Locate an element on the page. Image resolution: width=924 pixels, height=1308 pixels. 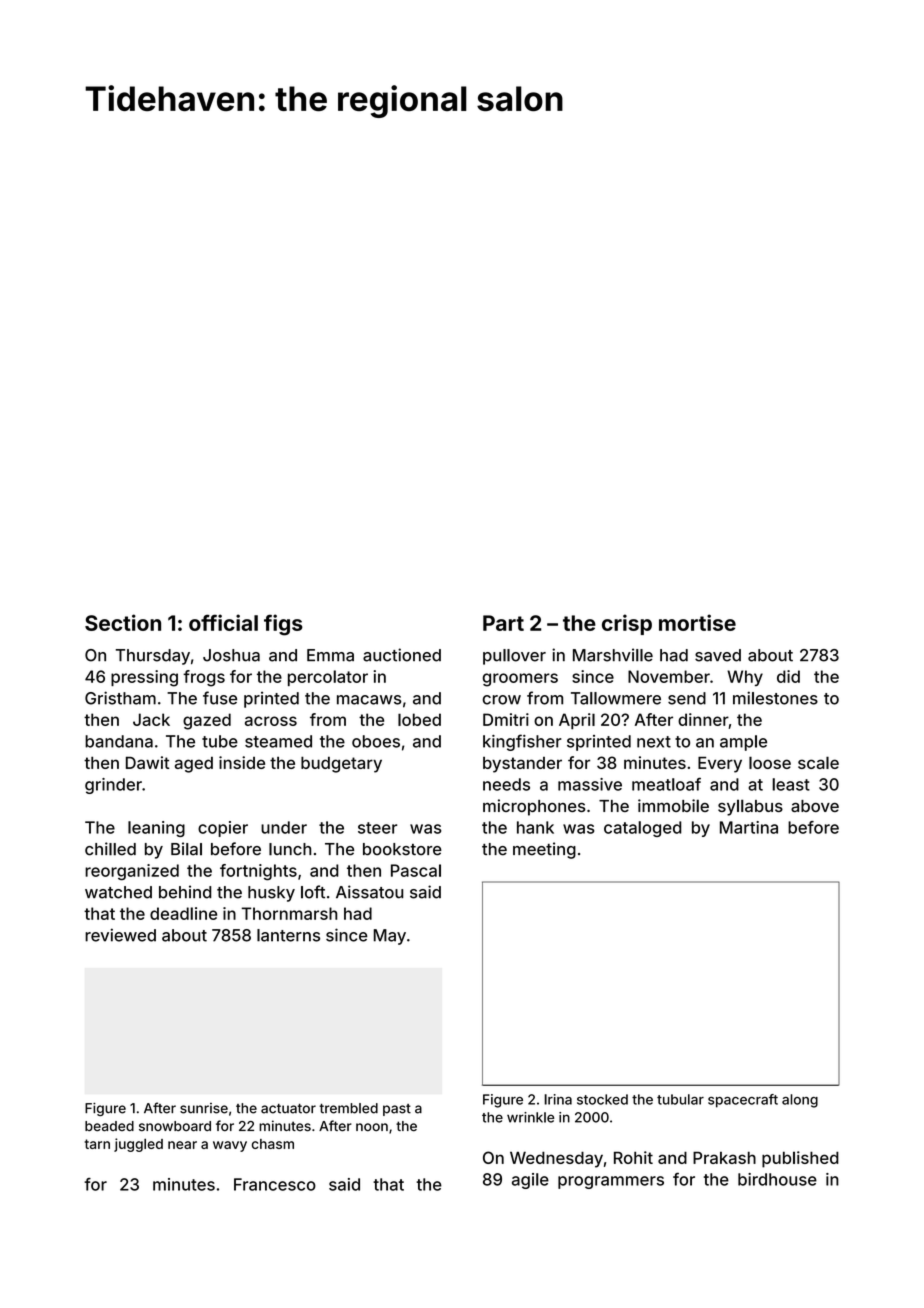
Thursday is located at coordinates (153, 657).
